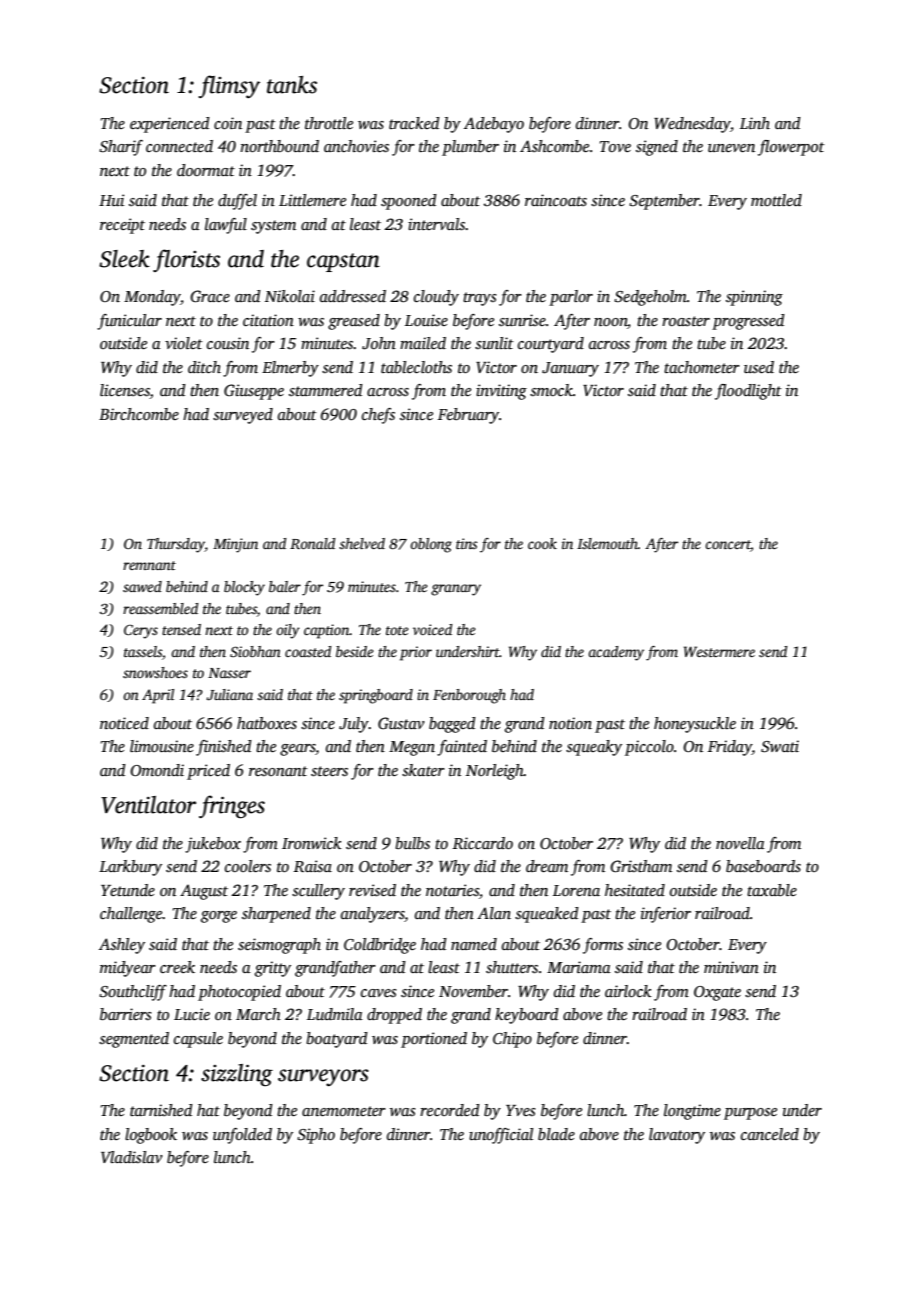  Describe the element at coordinates (177, 967) in the image. I see `creek` at that location.
